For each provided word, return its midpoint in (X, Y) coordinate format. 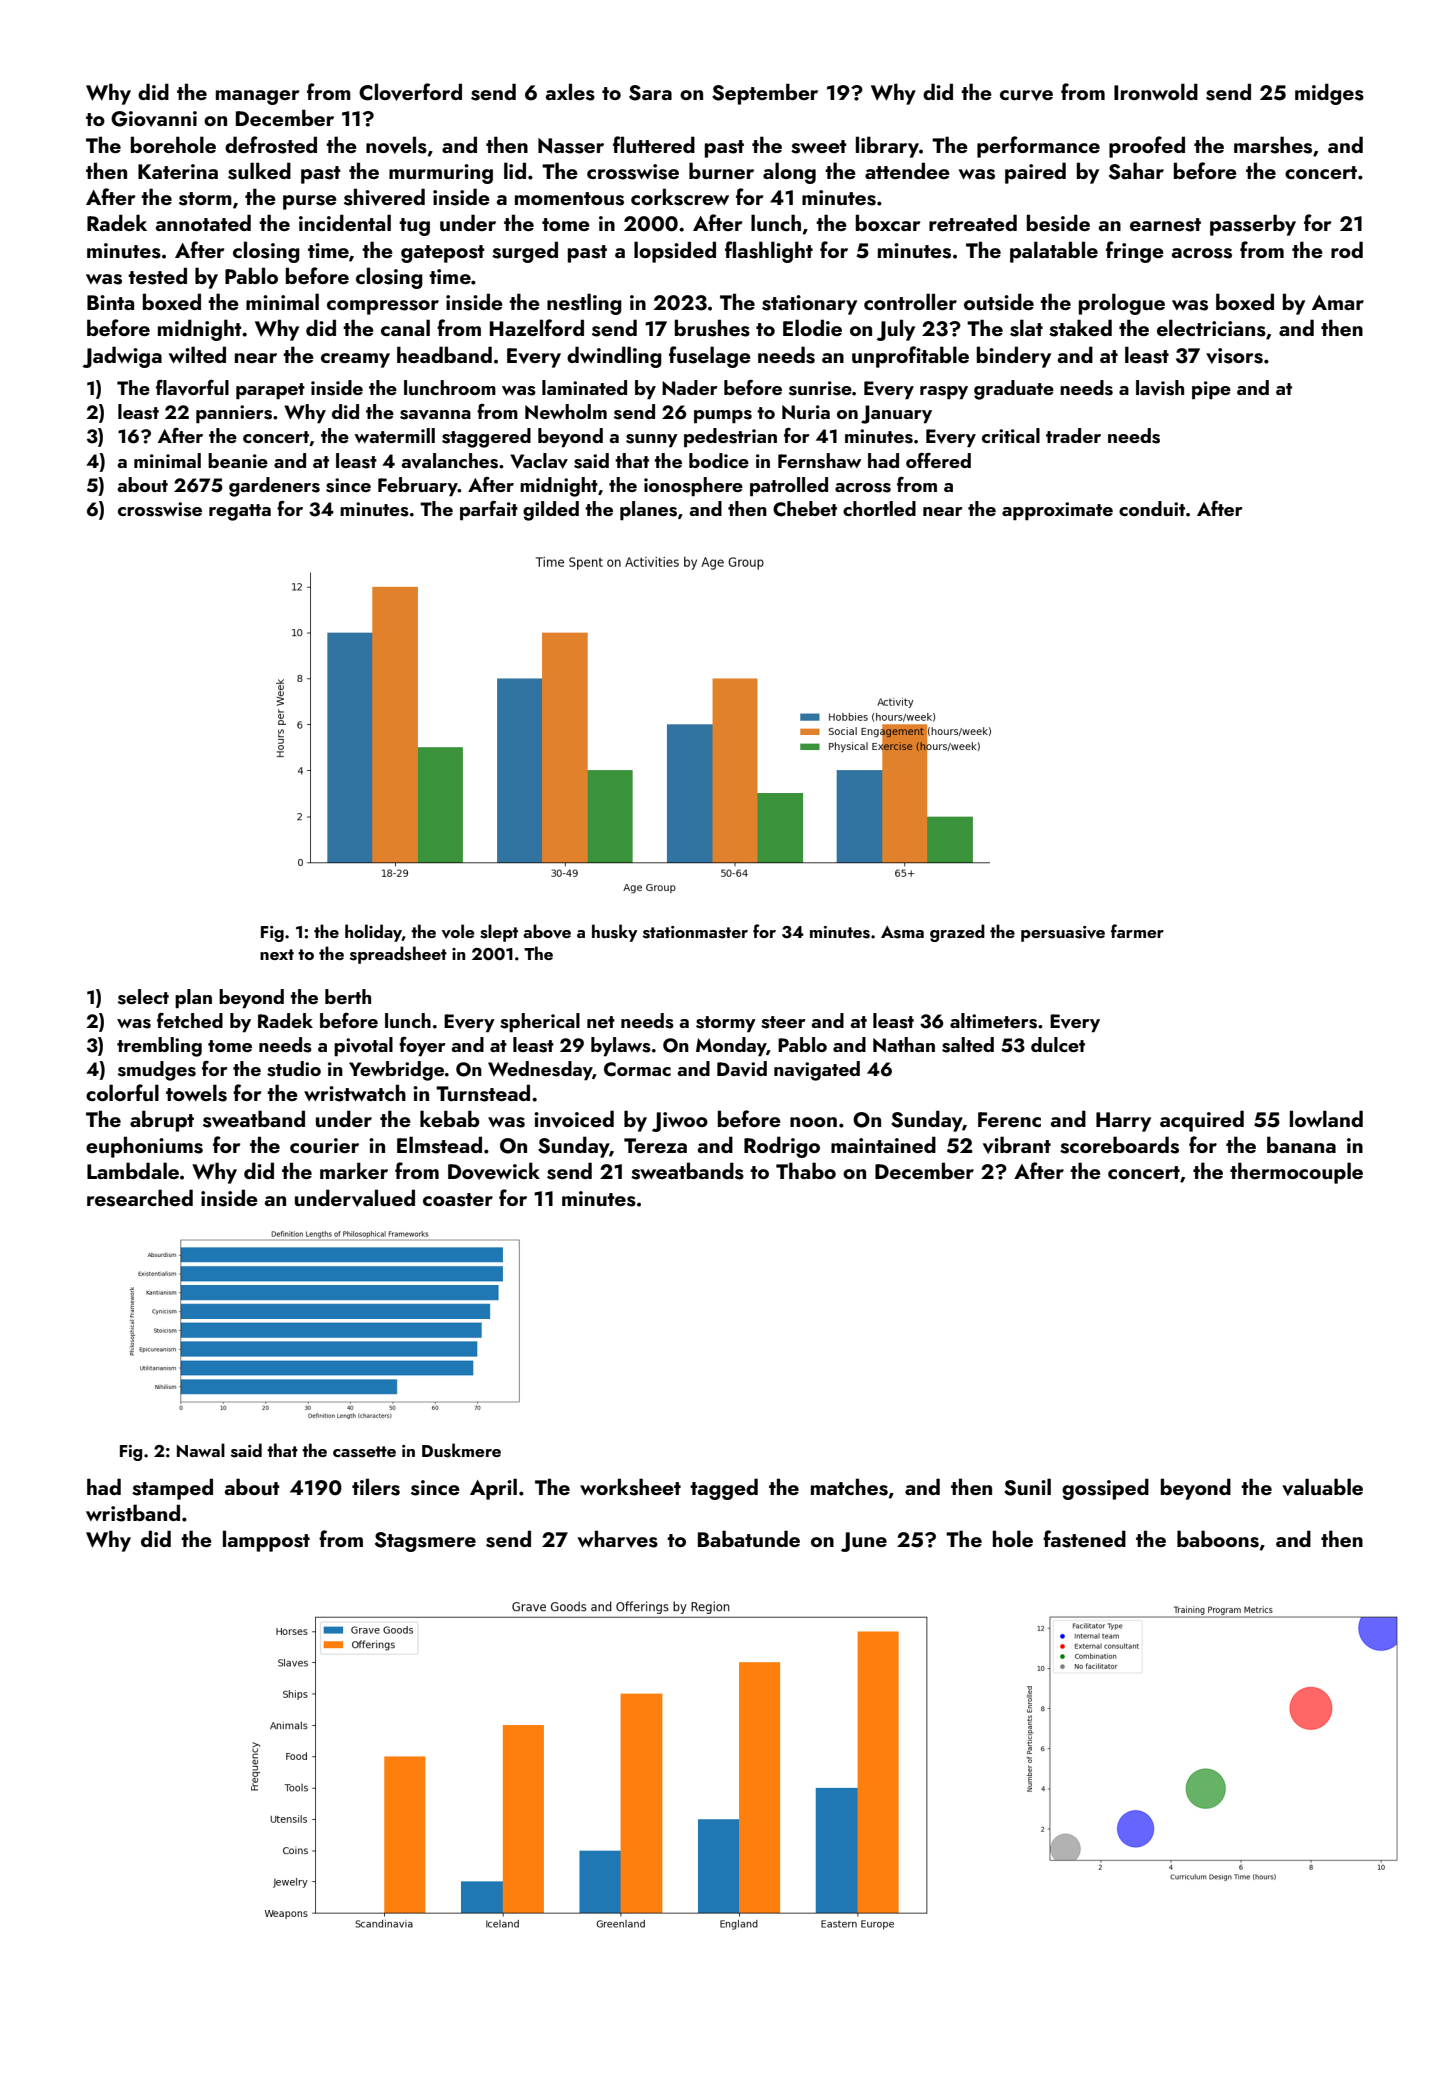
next (277, 954)
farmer (1137, 931)
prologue (1122, 304)
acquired (1202, 1121)
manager (258, 97)
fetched (190, 1020)
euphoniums (144, 1147)
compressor (383, 307)
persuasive (1063, 934)
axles (570, 92)
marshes (1273, 145)
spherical (540, 1022)
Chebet (805, 509)
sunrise (820, 388)
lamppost (266, 1541)
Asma (902, 932)
